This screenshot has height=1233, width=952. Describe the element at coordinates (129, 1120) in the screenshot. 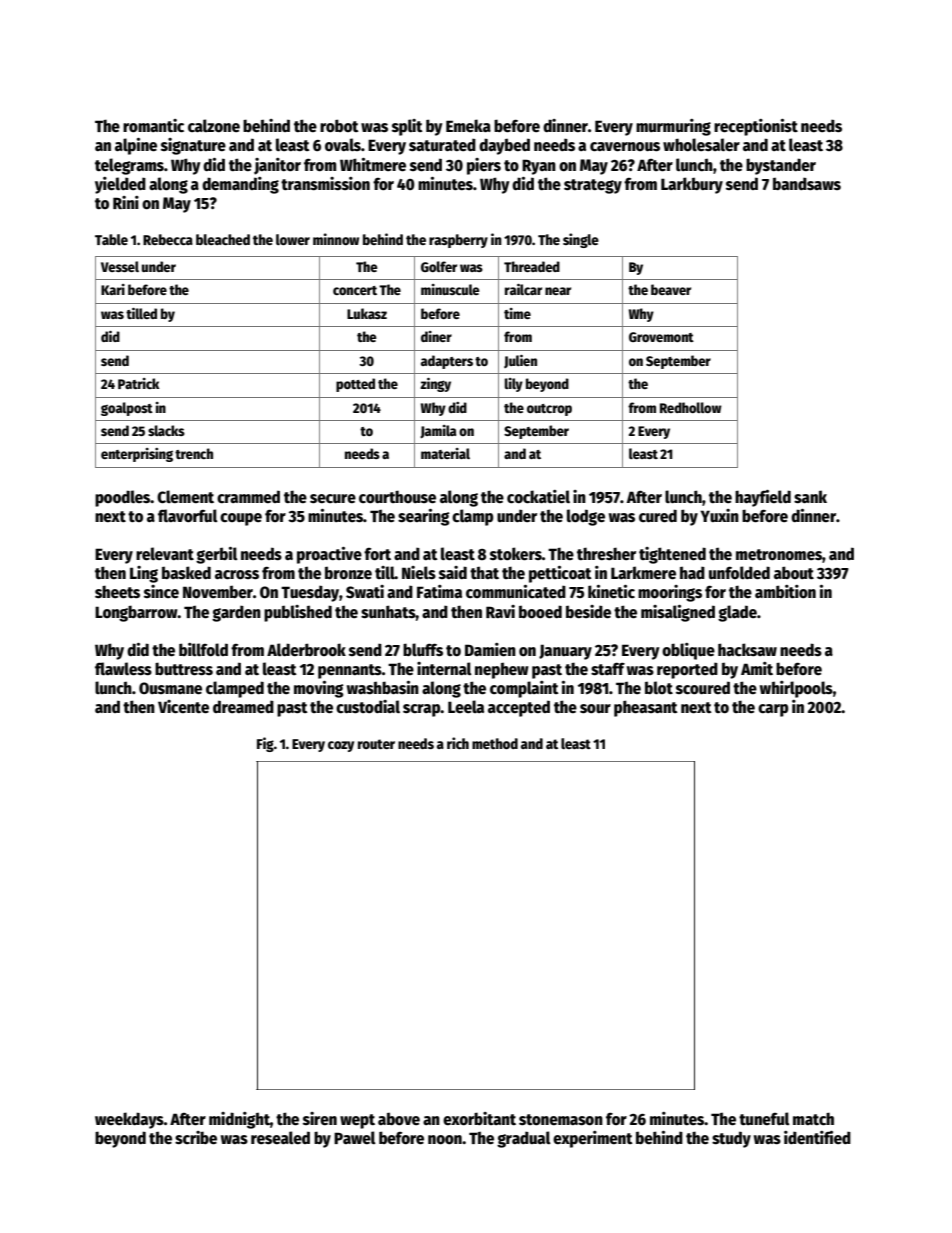

I see `weekdays` at that location.
